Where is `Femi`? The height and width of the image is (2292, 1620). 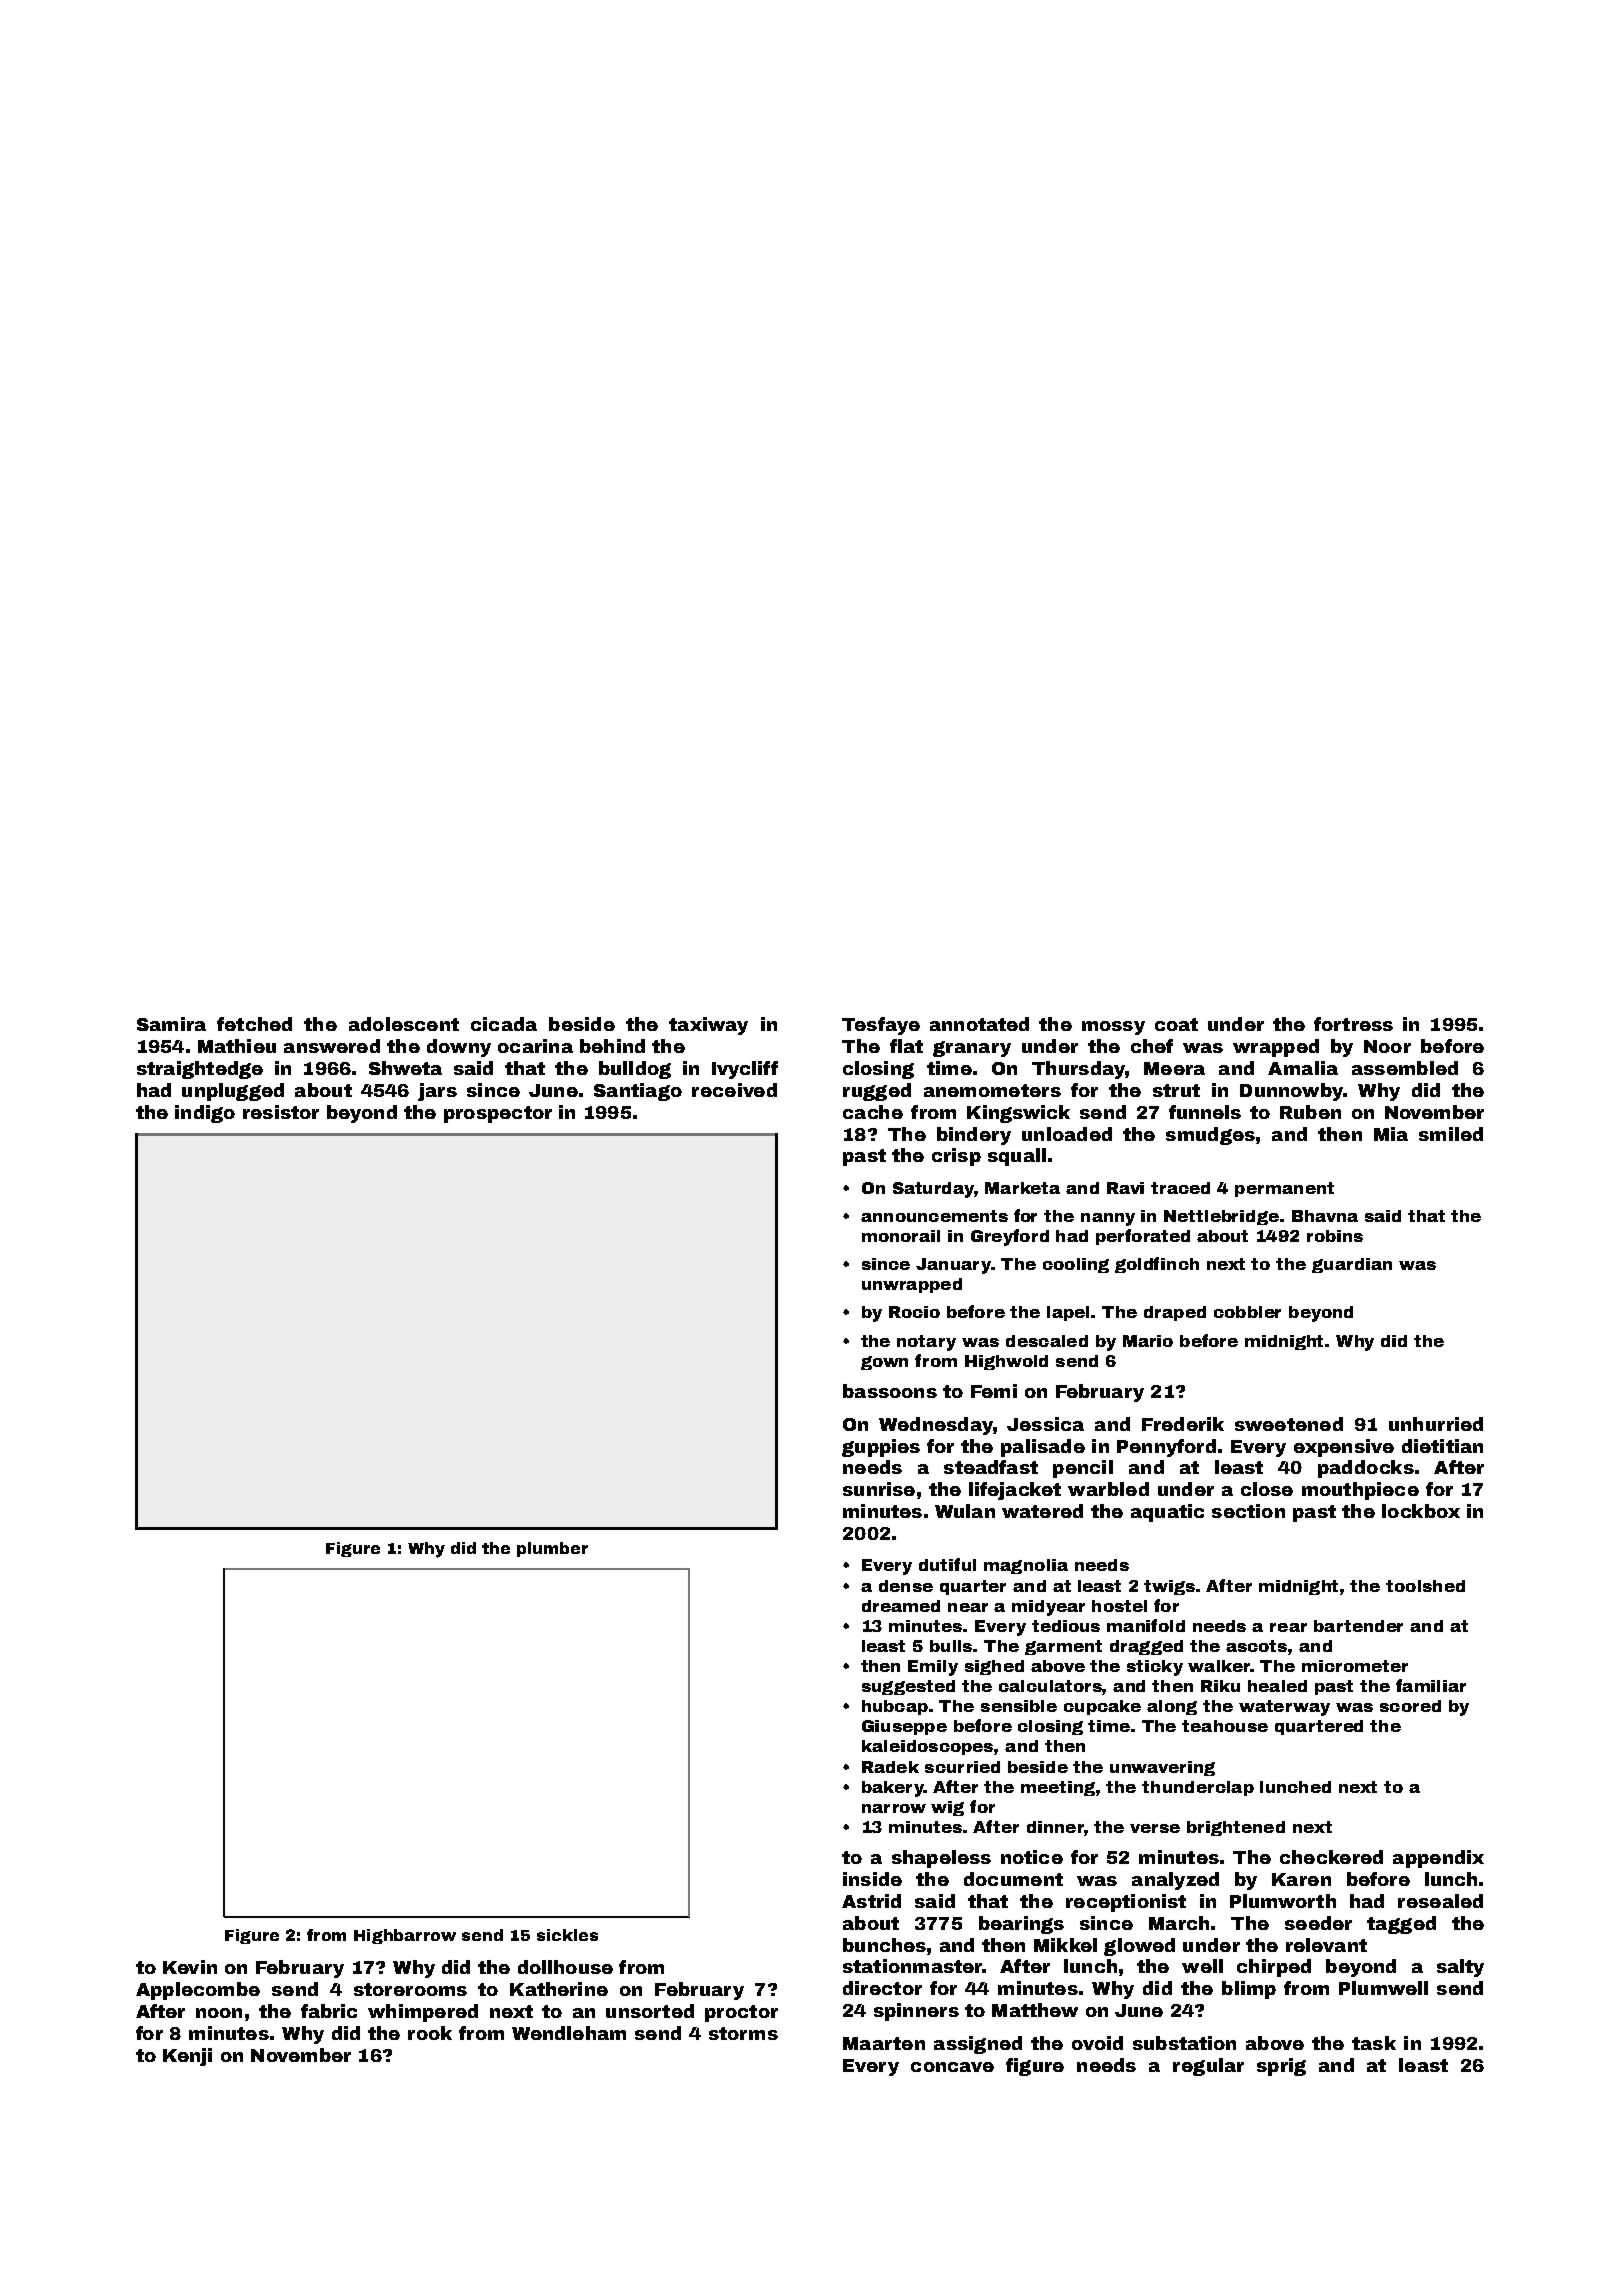 Femi is located at coordinates (994, 1391).
